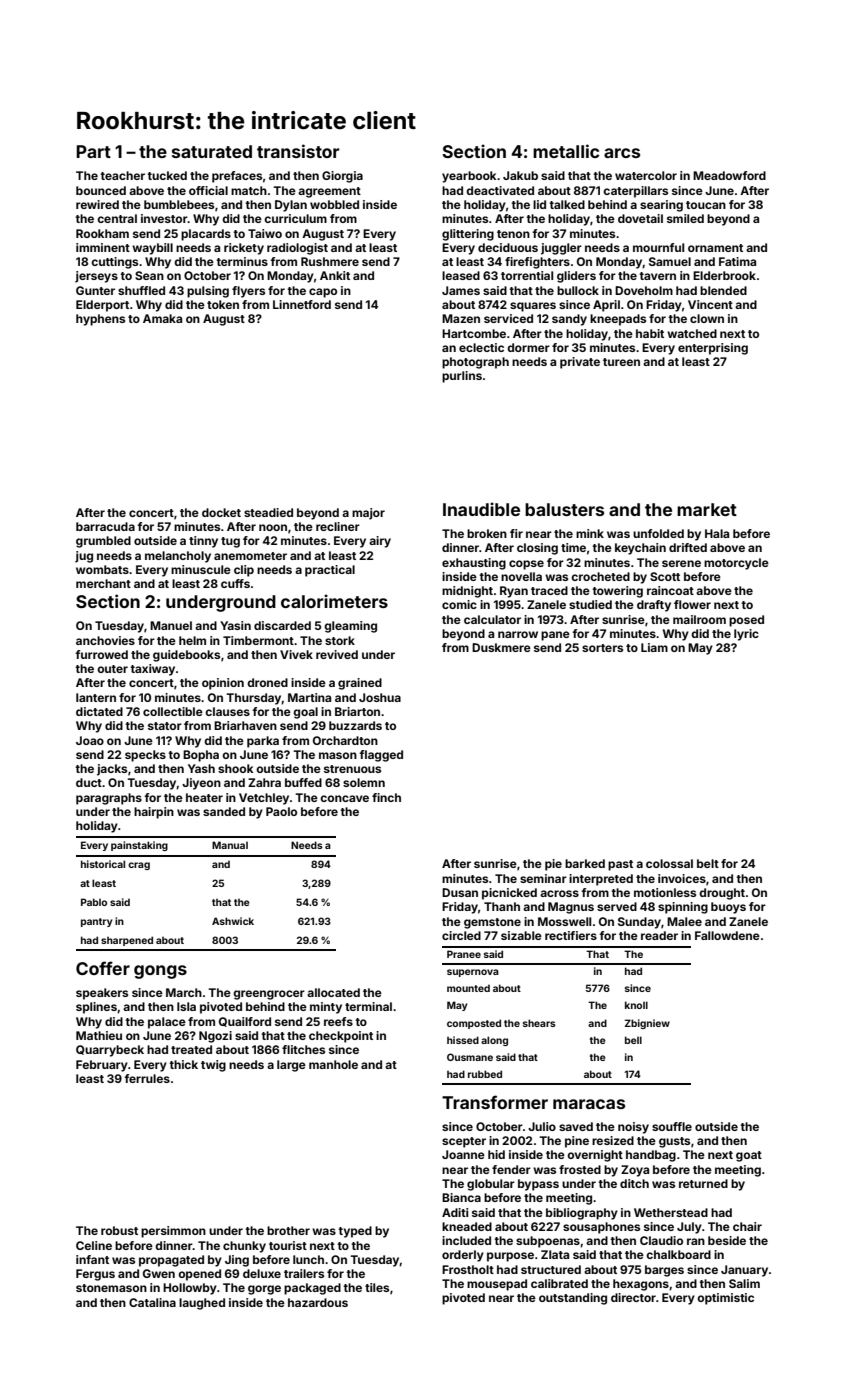 This document has width=849, height=1400. Describe the element at coordinates (318, 1302) in the document. I see `hazardous` at that location.
